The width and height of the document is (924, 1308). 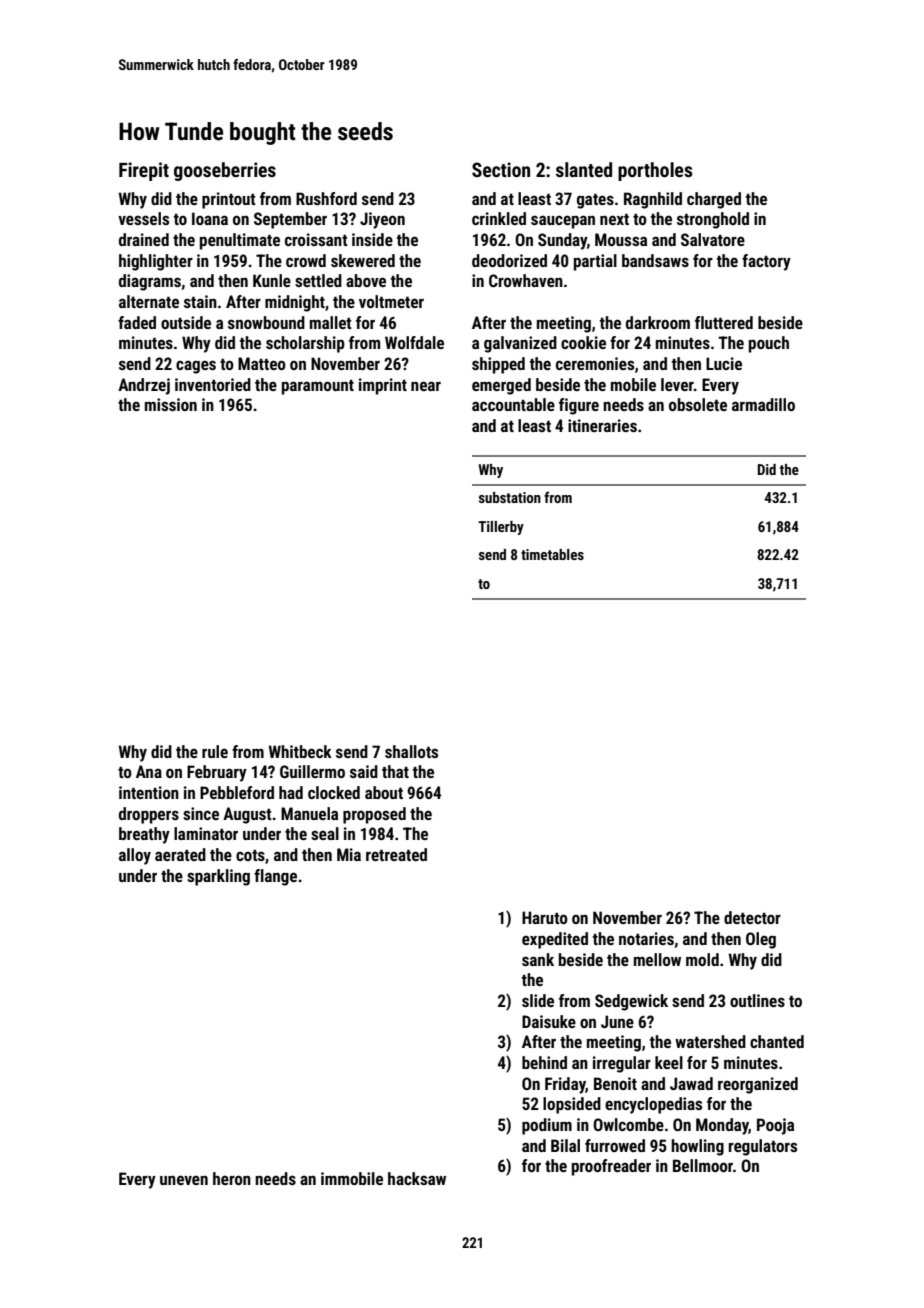 I want to click on galvanized, so click(x=520, y=344).
